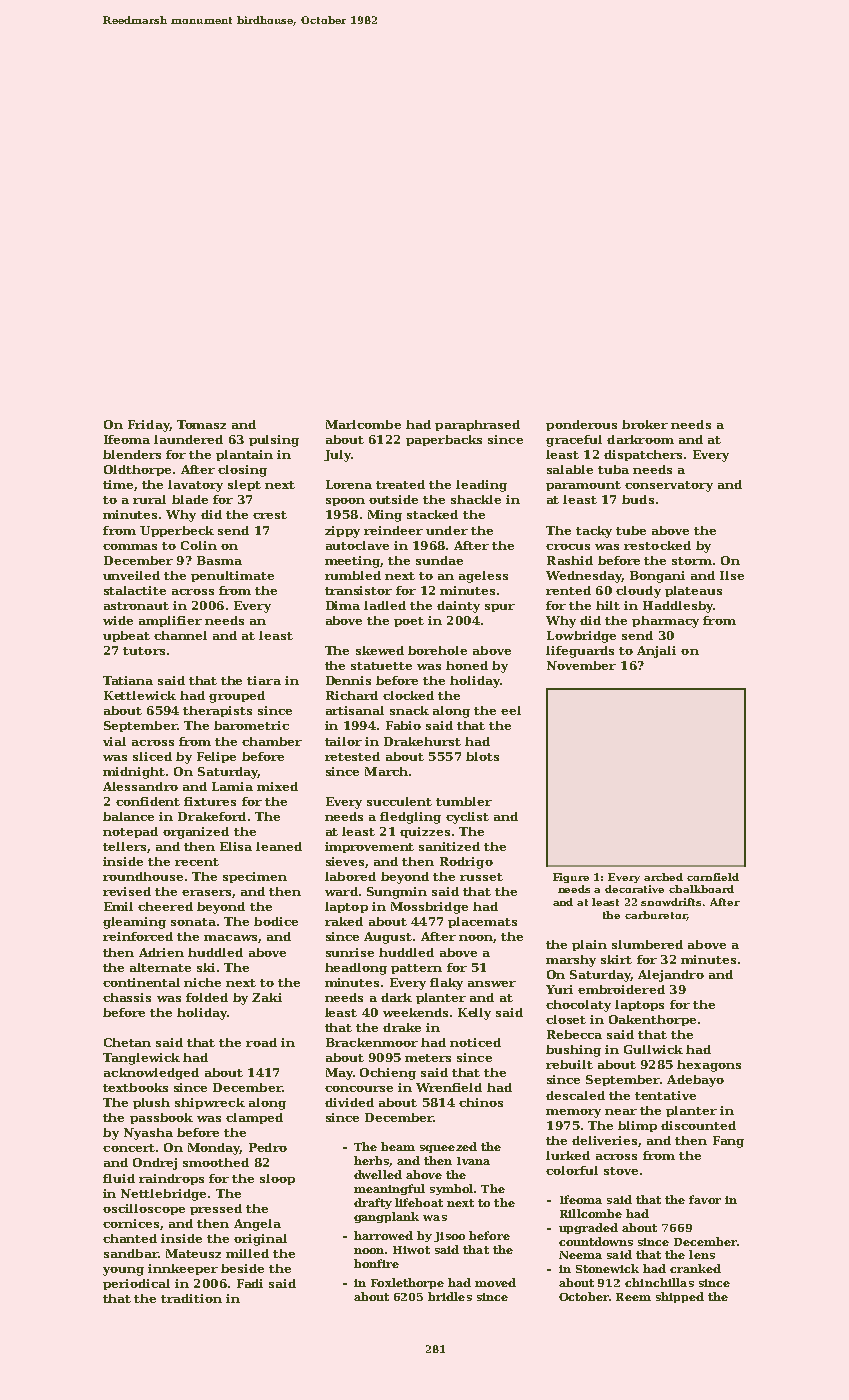  What do you see at coordinates (709, 1066) in the screenshot?
I see `hexagons` at bounding box center [709, 1066].
